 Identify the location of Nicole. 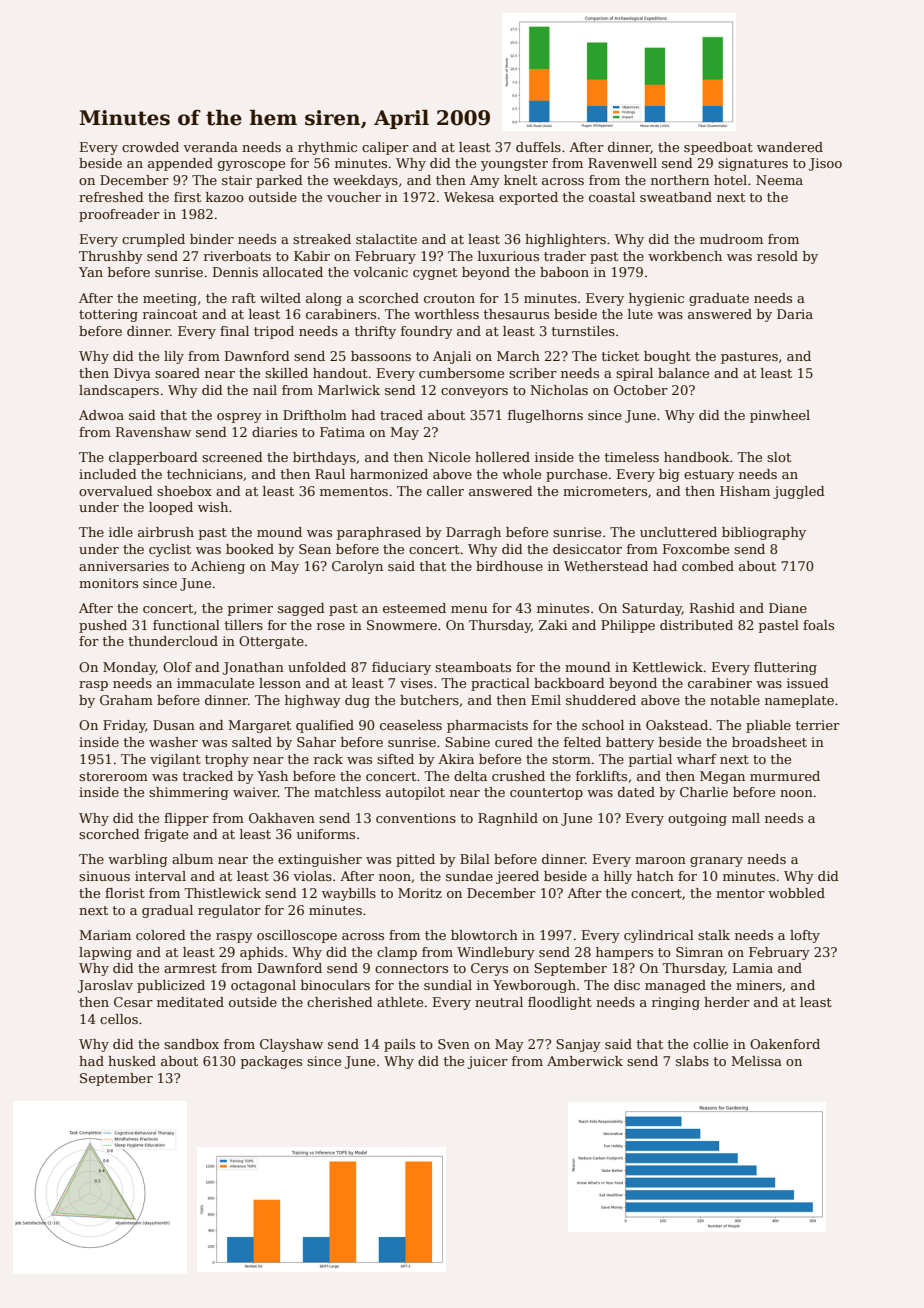
(449, 457).
